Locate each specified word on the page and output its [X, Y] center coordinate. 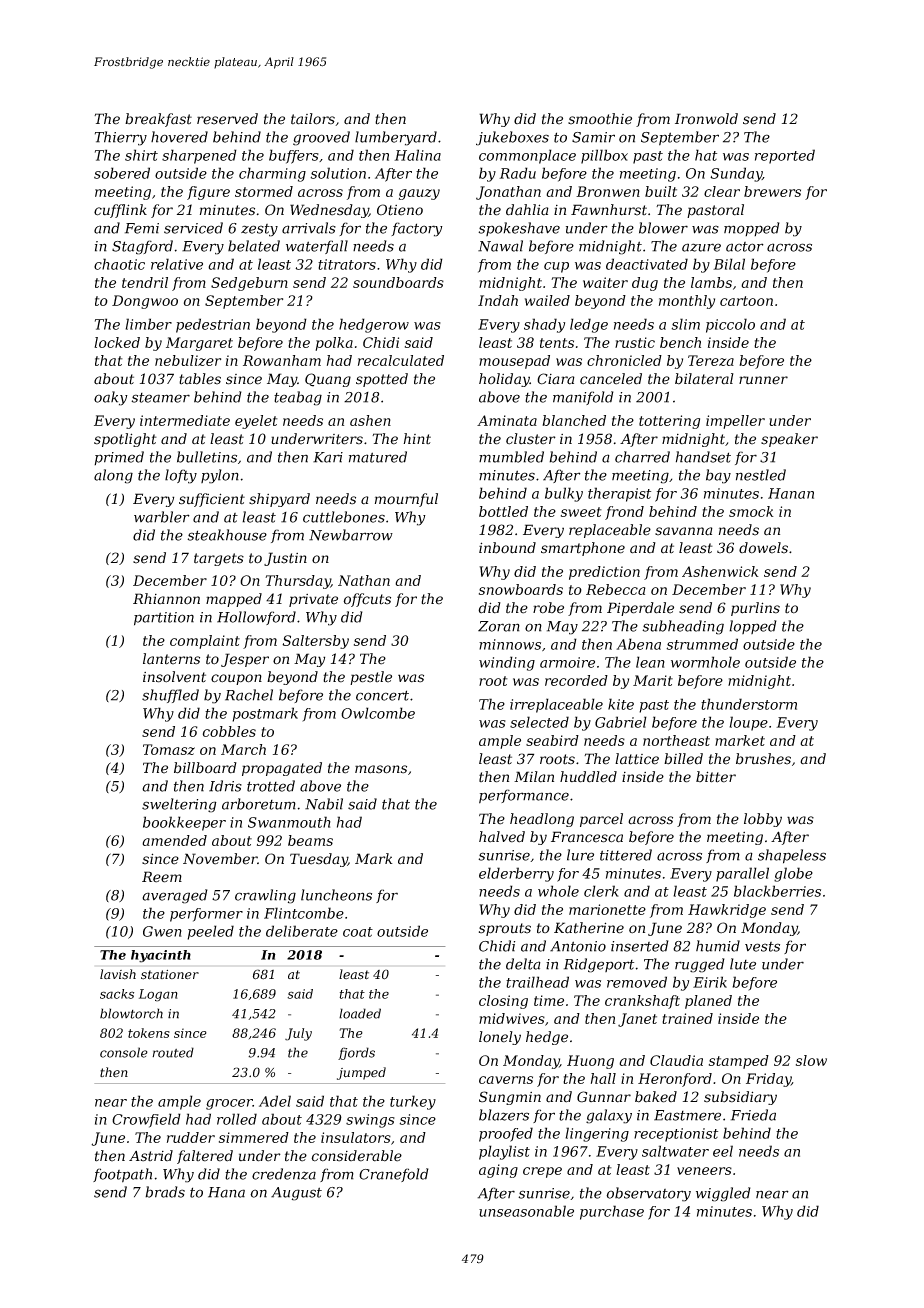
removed [637, 982]
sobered [122, 173]
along [113, 476]
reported [785, 156]
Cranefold [394, 1175]
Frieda [753, 1115]
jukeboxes [512, 138]
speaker [789, 440]
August [296, 1194]
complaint [205, 642]
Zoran [499, 626]
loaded [360, 1013]
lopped [753, 627]
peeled [210, 932]
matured [378, 457]
